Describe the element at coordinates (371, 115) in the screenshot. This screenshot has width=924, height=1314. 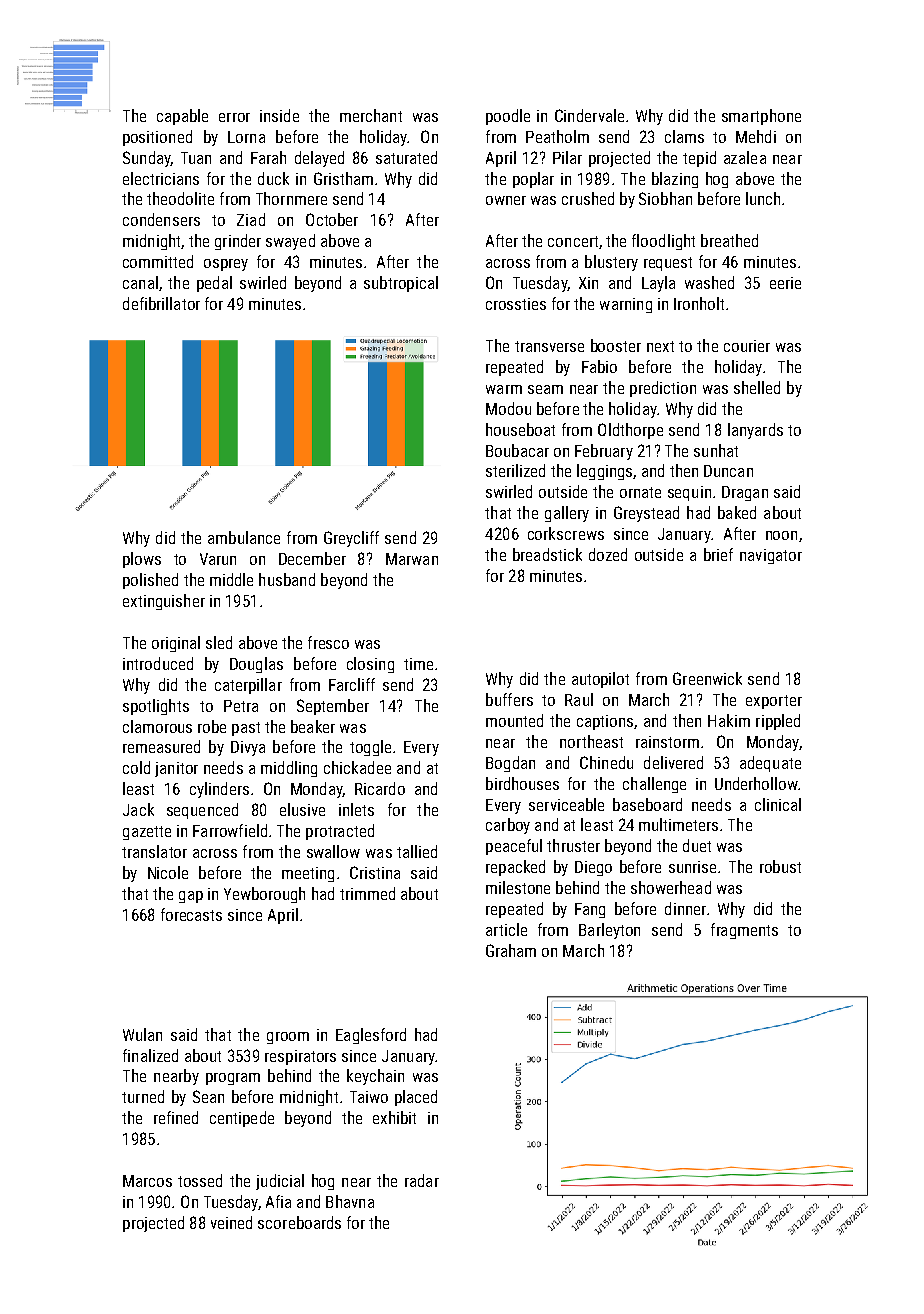
I see `merchant` at that location.
